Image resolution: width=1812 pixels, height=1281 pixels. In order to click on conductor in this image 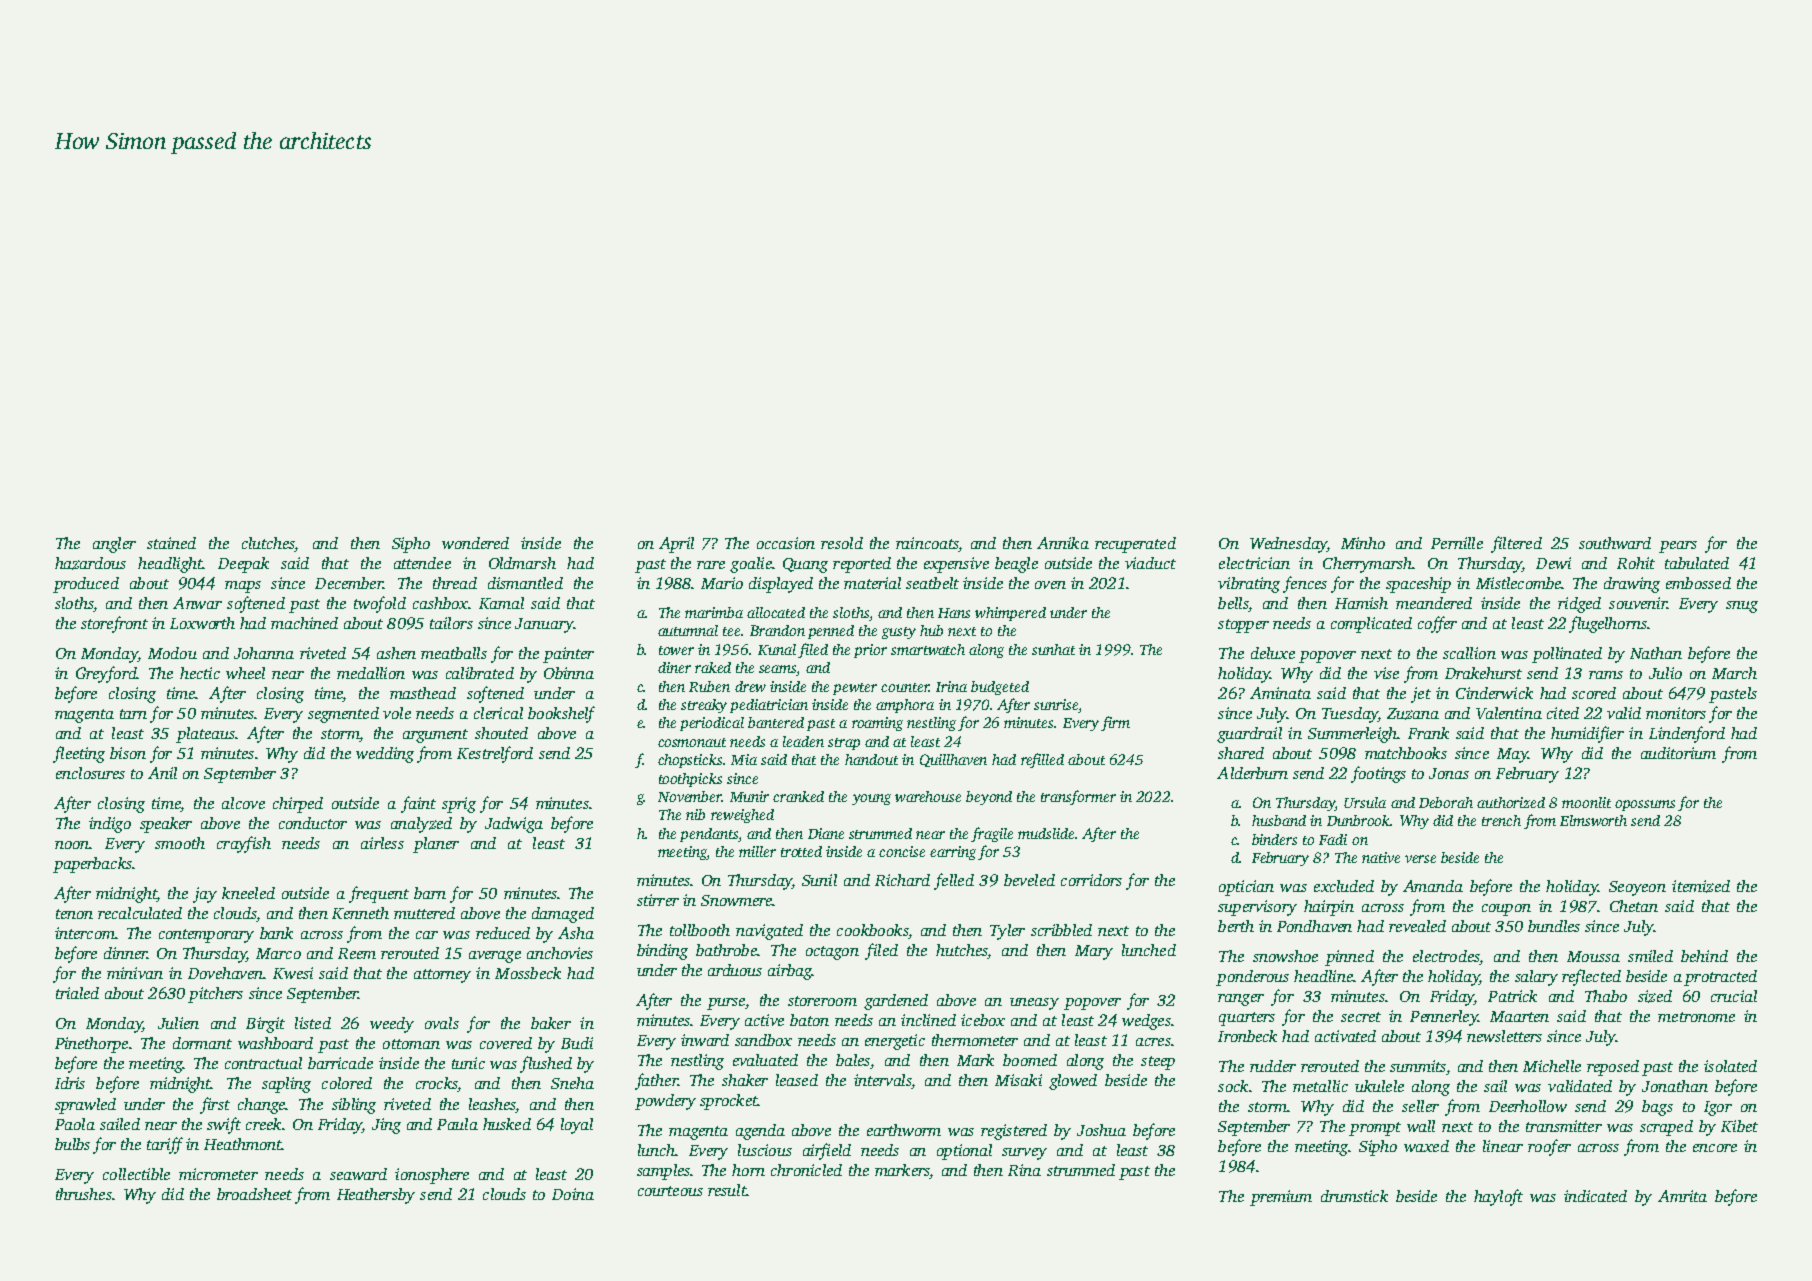, I will do `click(313, 823)`.
